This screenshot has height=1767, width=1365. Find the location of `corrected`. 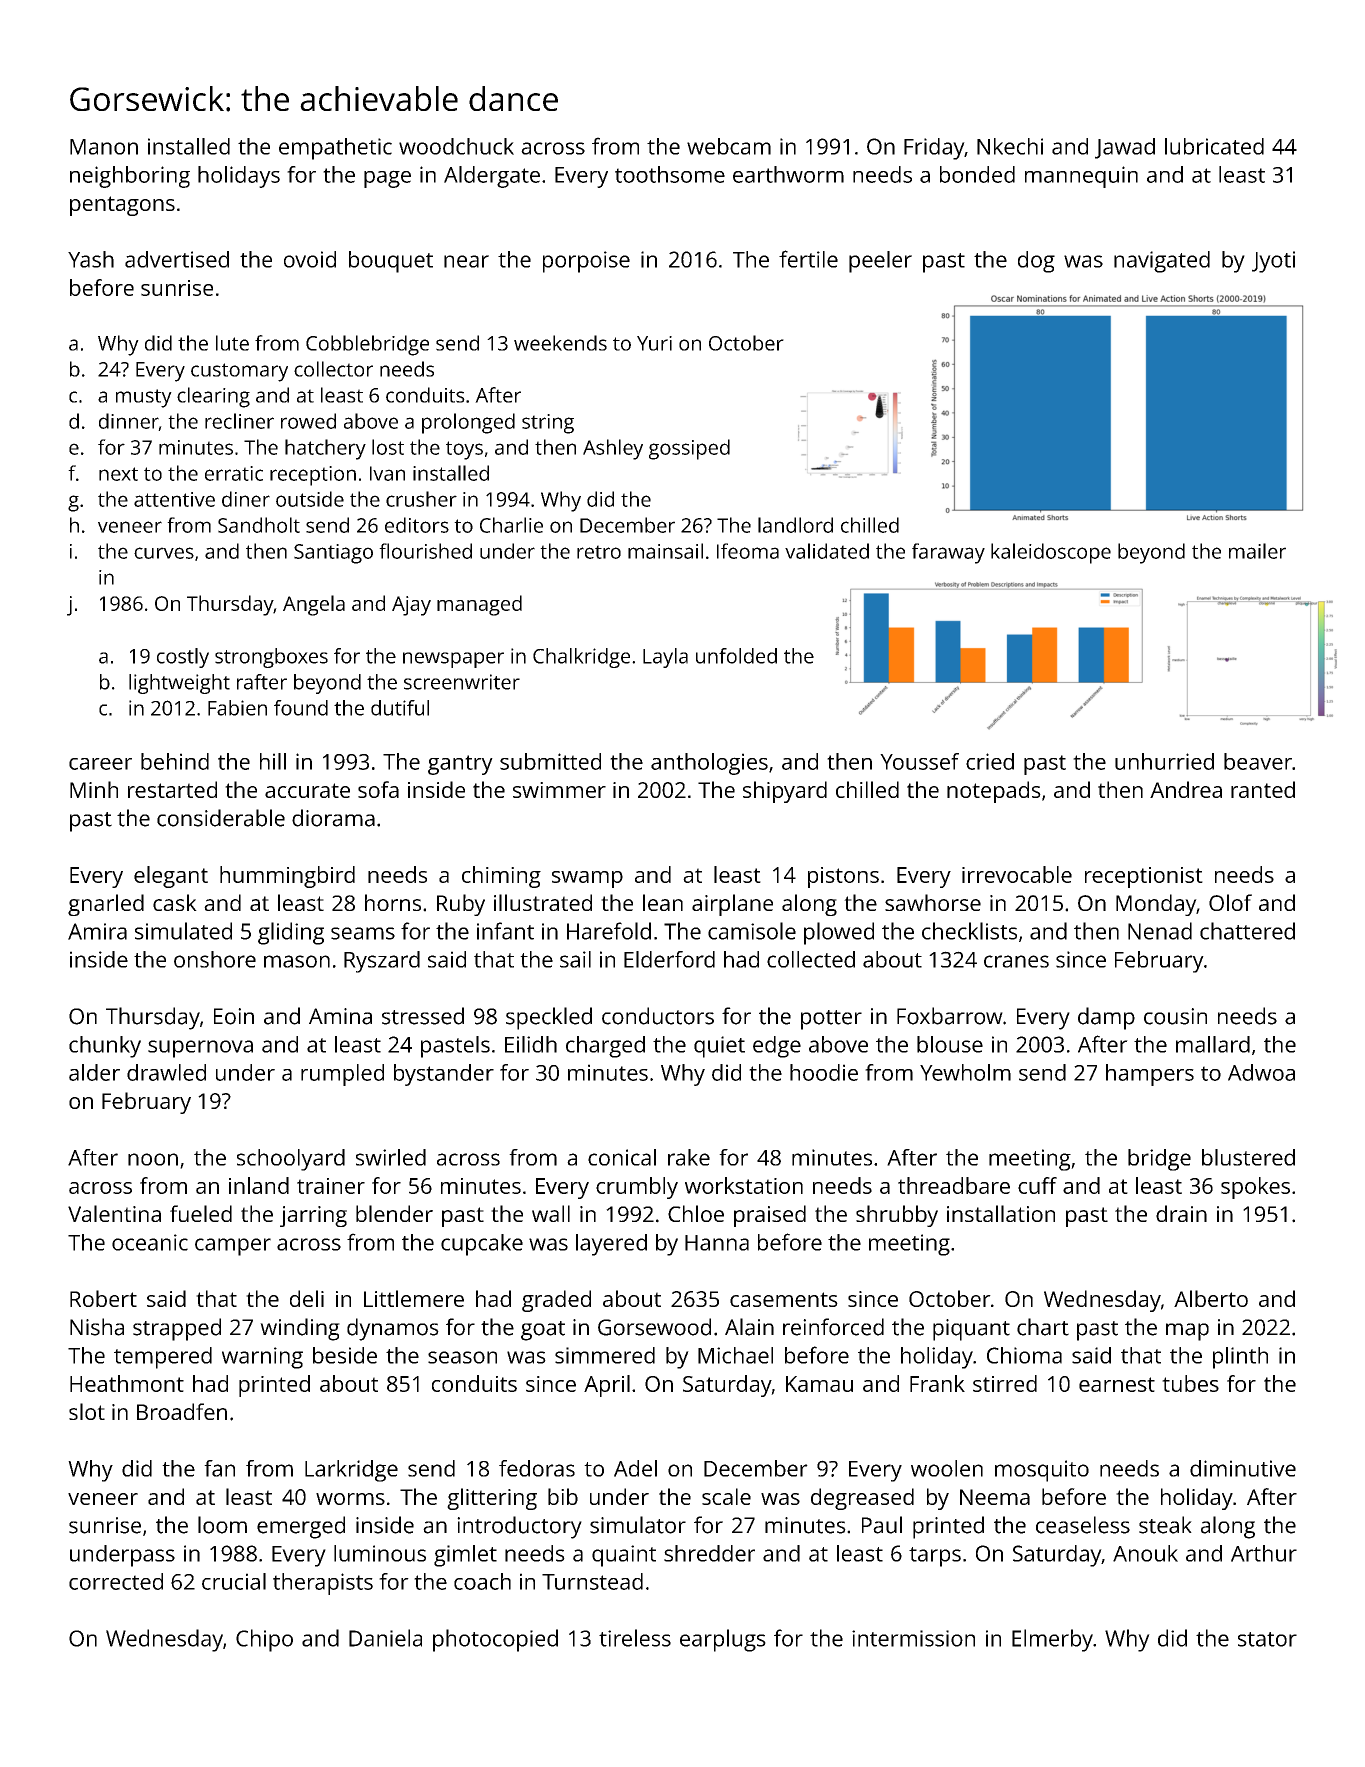

corrected is located at coordinates (116, 1581).
